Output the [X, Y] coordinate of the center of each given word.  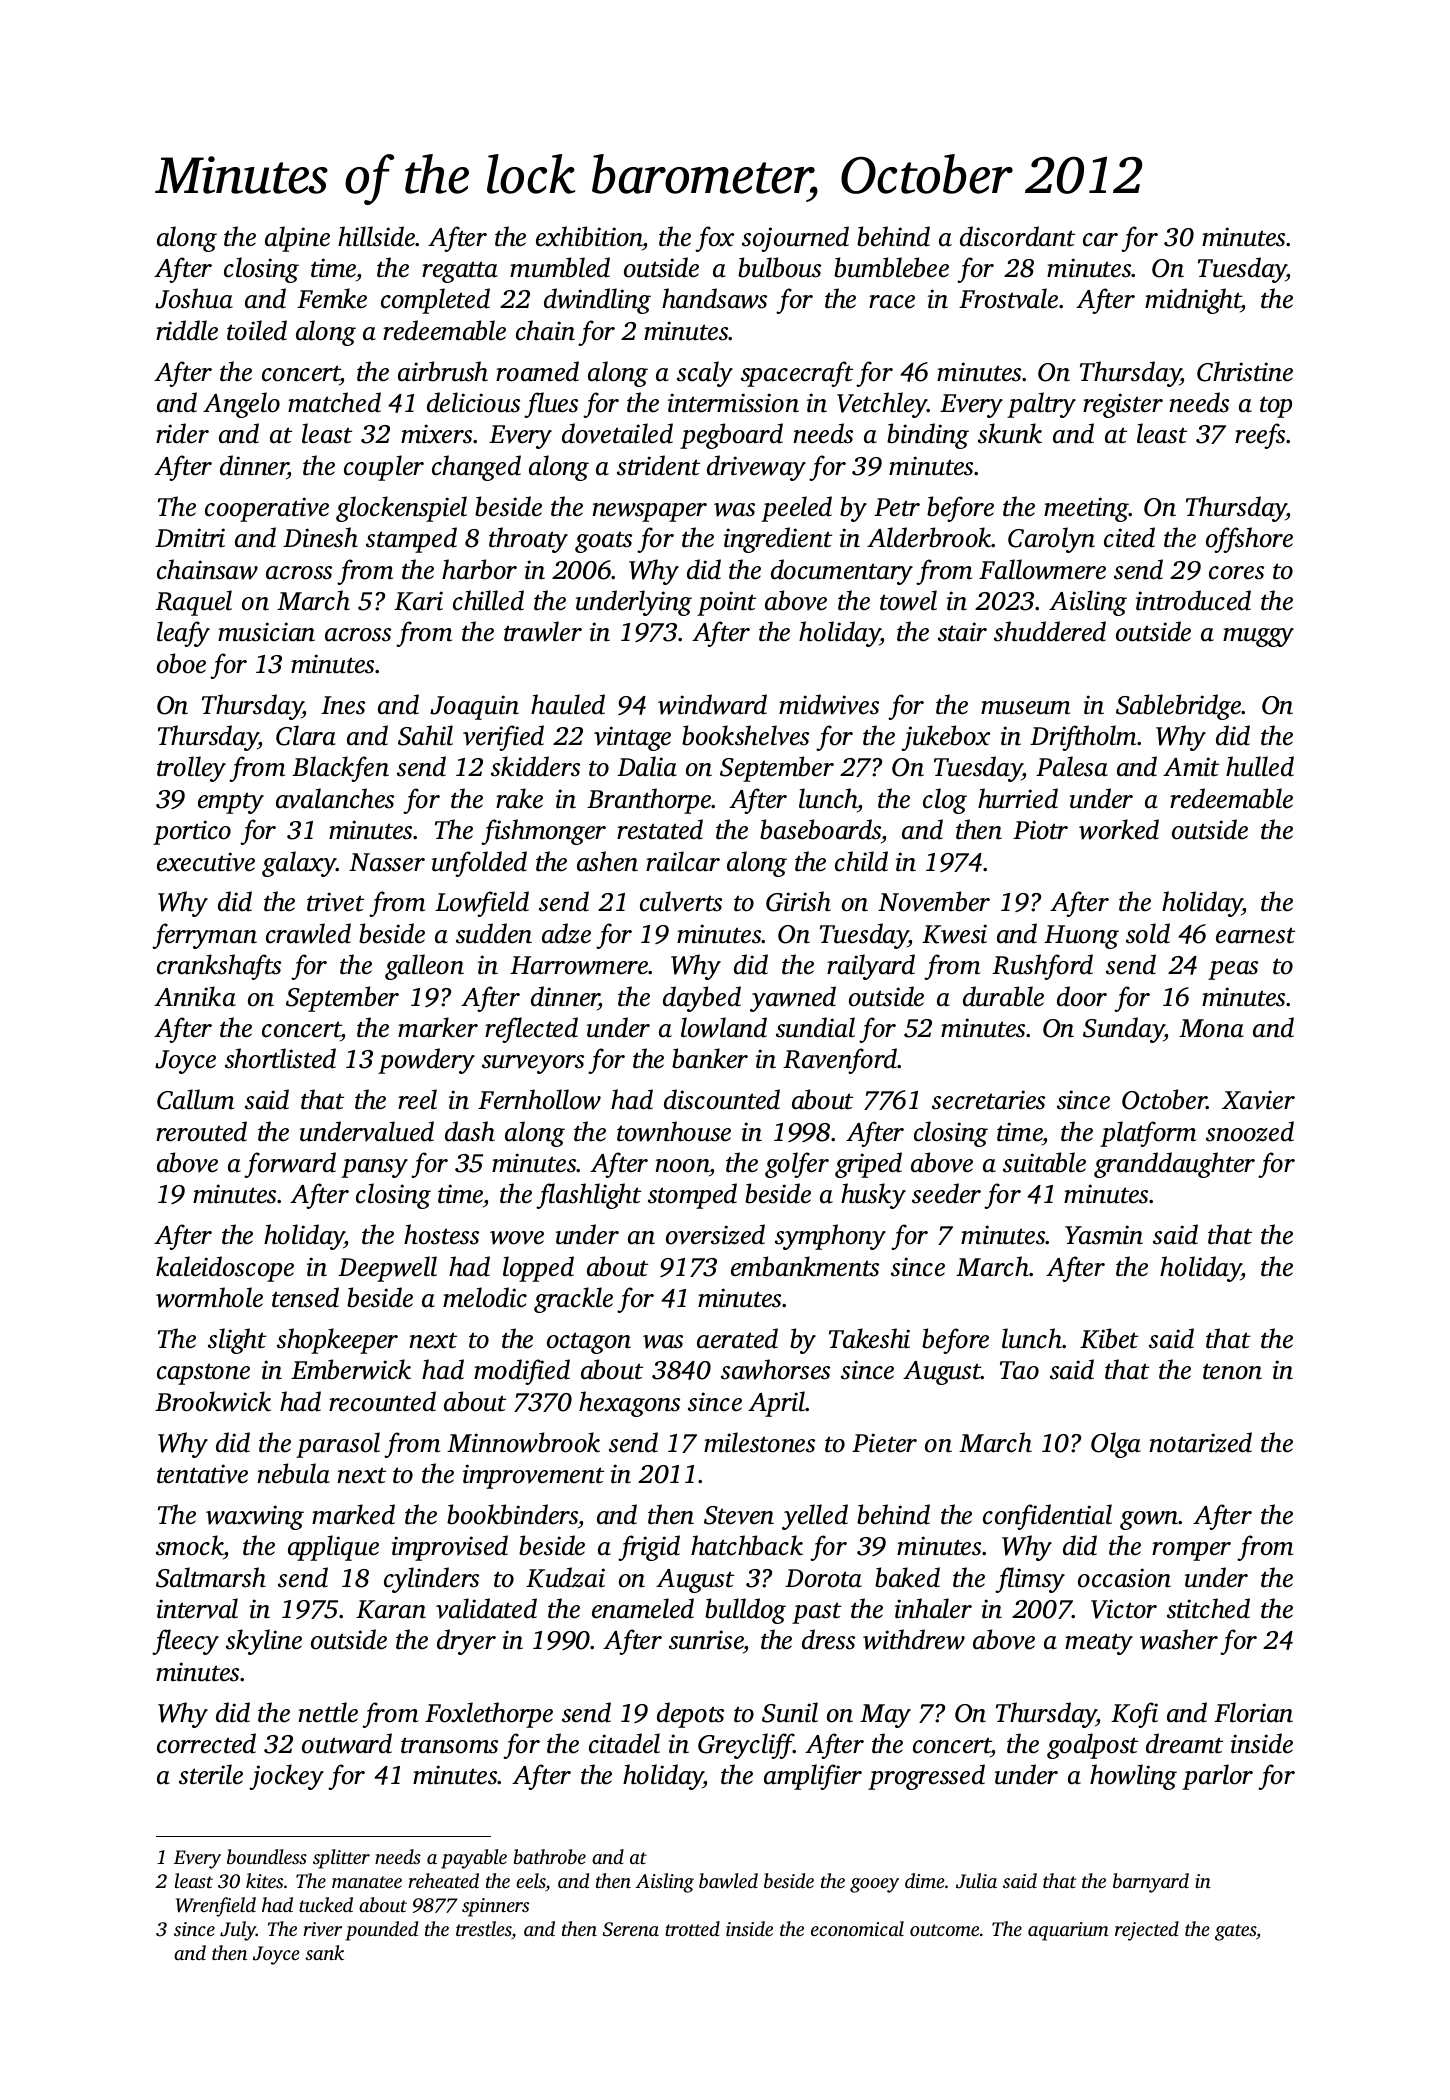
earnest [1255, 935]
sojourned [795, 239]
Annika [195, 996]
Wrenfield [216, 1907]
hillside [377, 236]
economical [857, 1928]
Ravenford [840, 1061]
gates [1235, 1932]
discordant [1017, 236]
